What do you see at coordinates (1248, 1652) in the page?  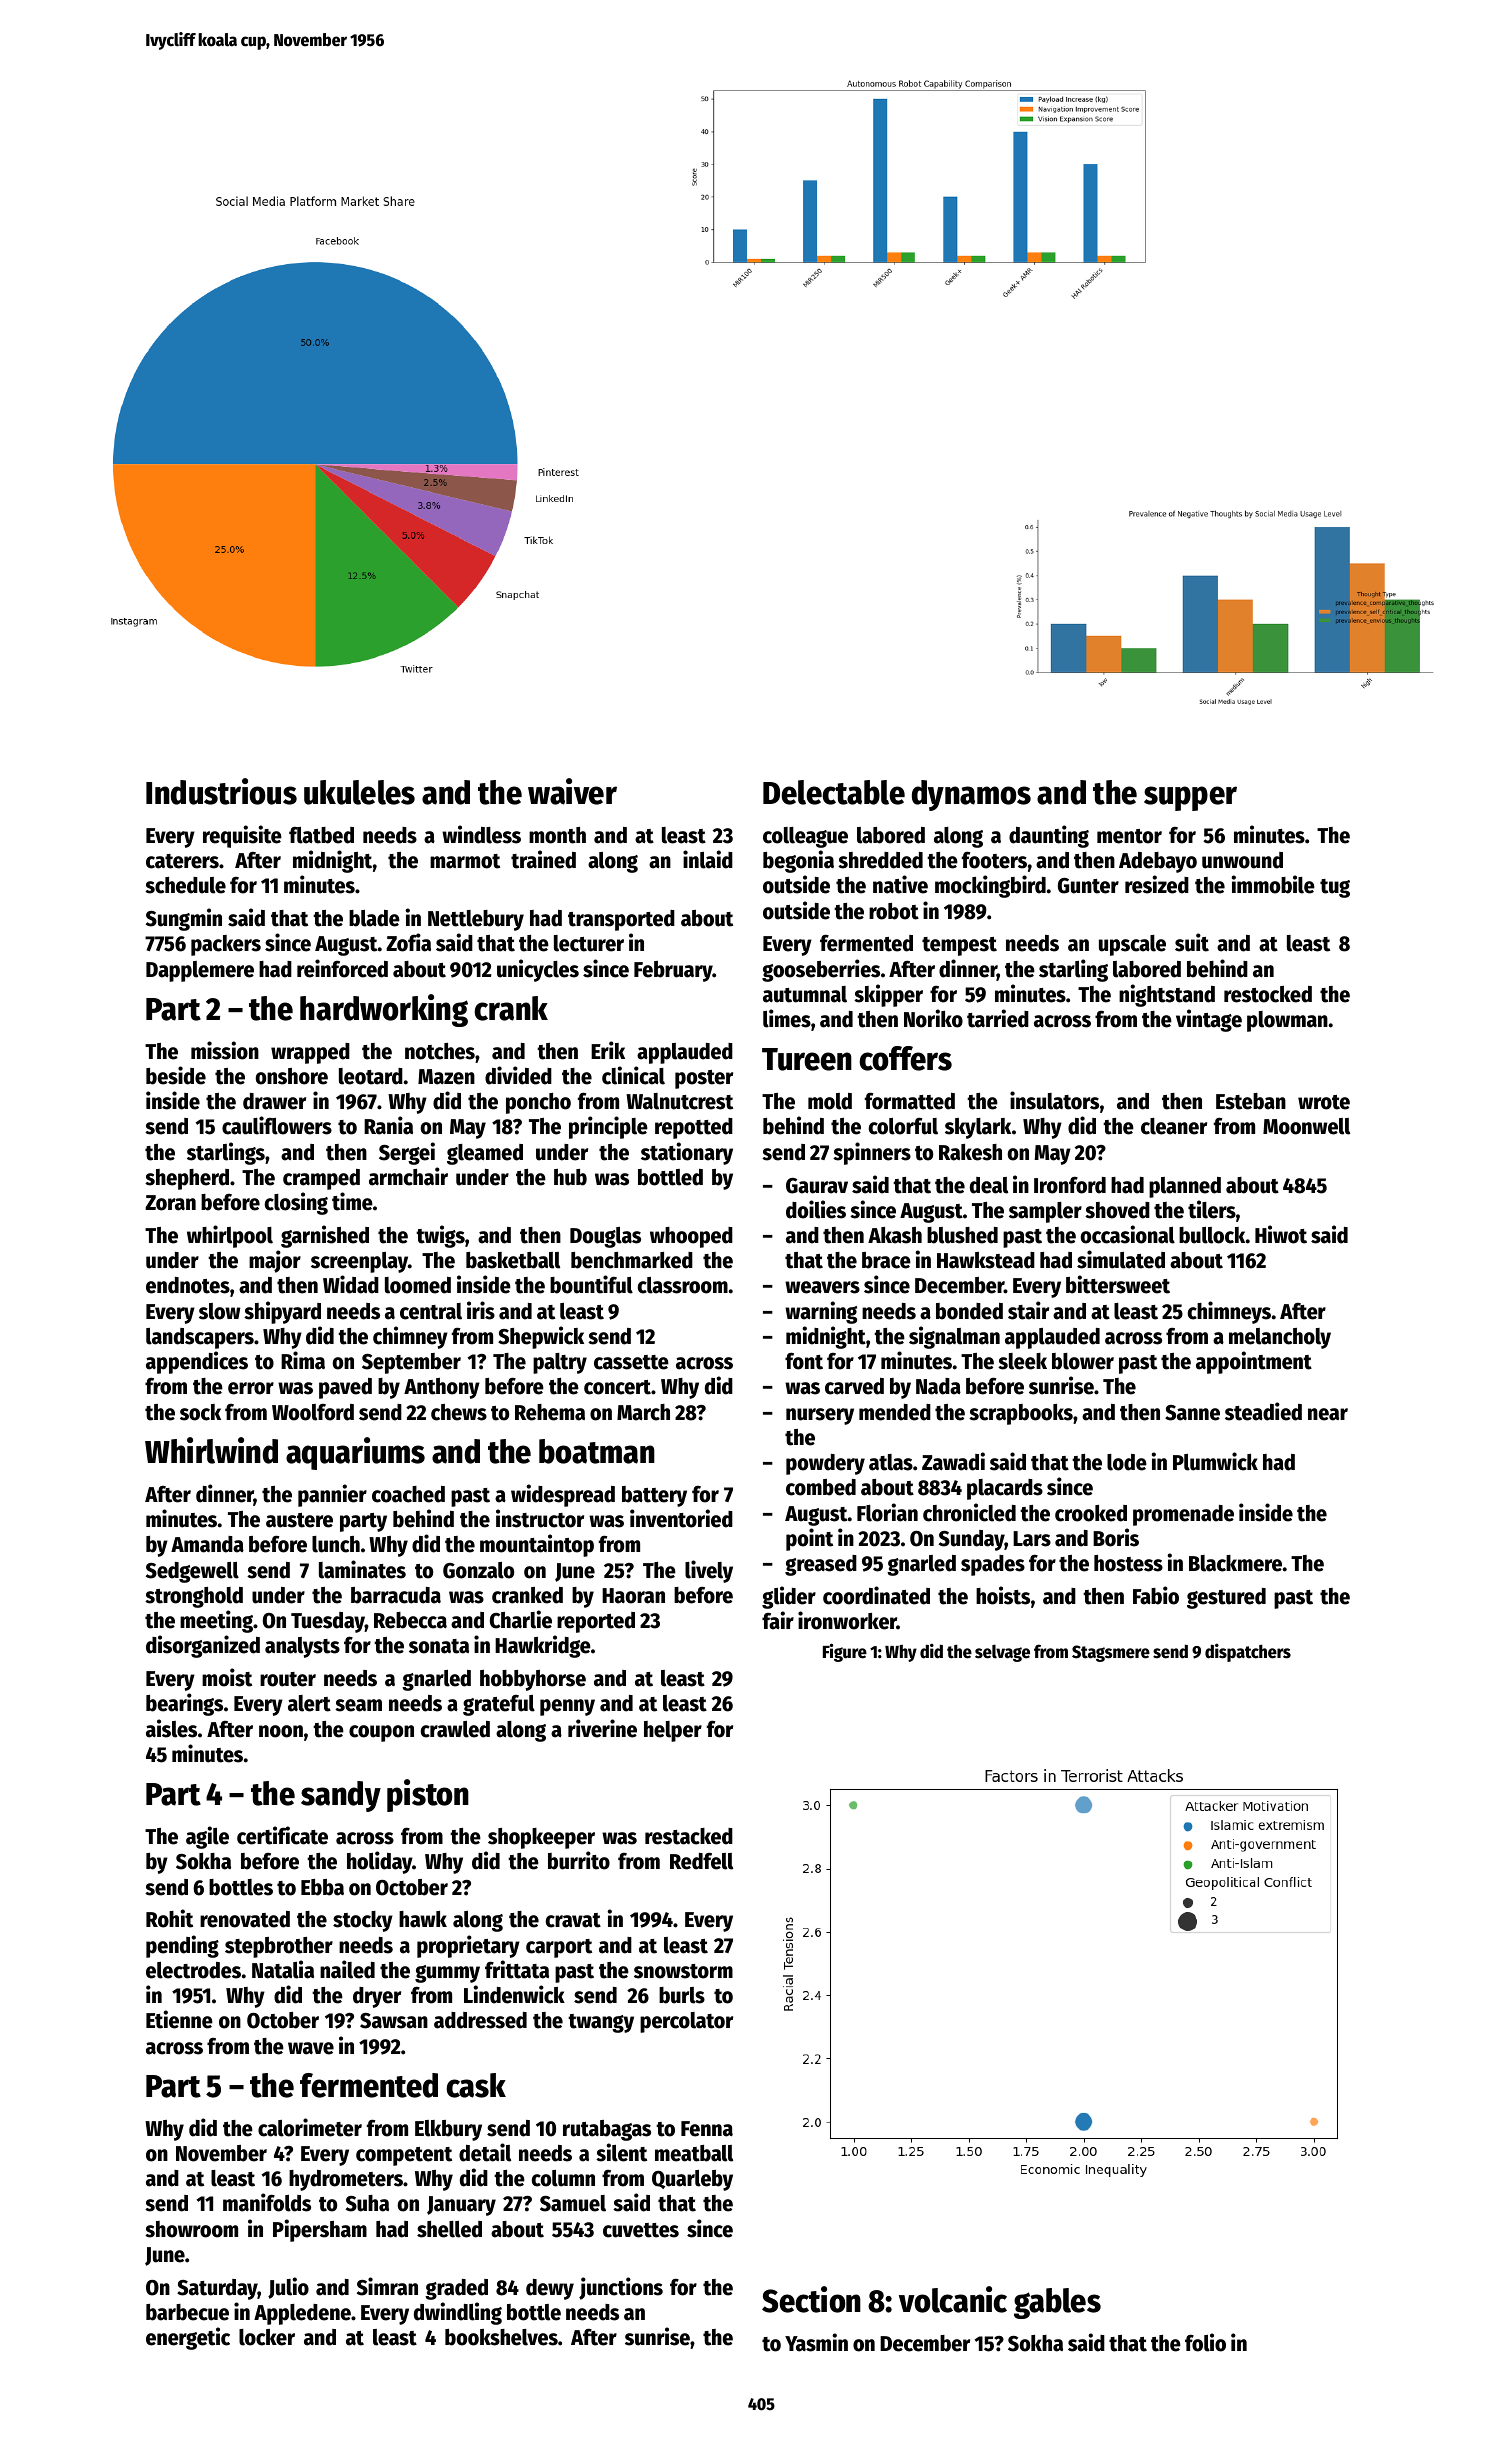 I see `dispatchers` at bounding box center [1248, 1652].
